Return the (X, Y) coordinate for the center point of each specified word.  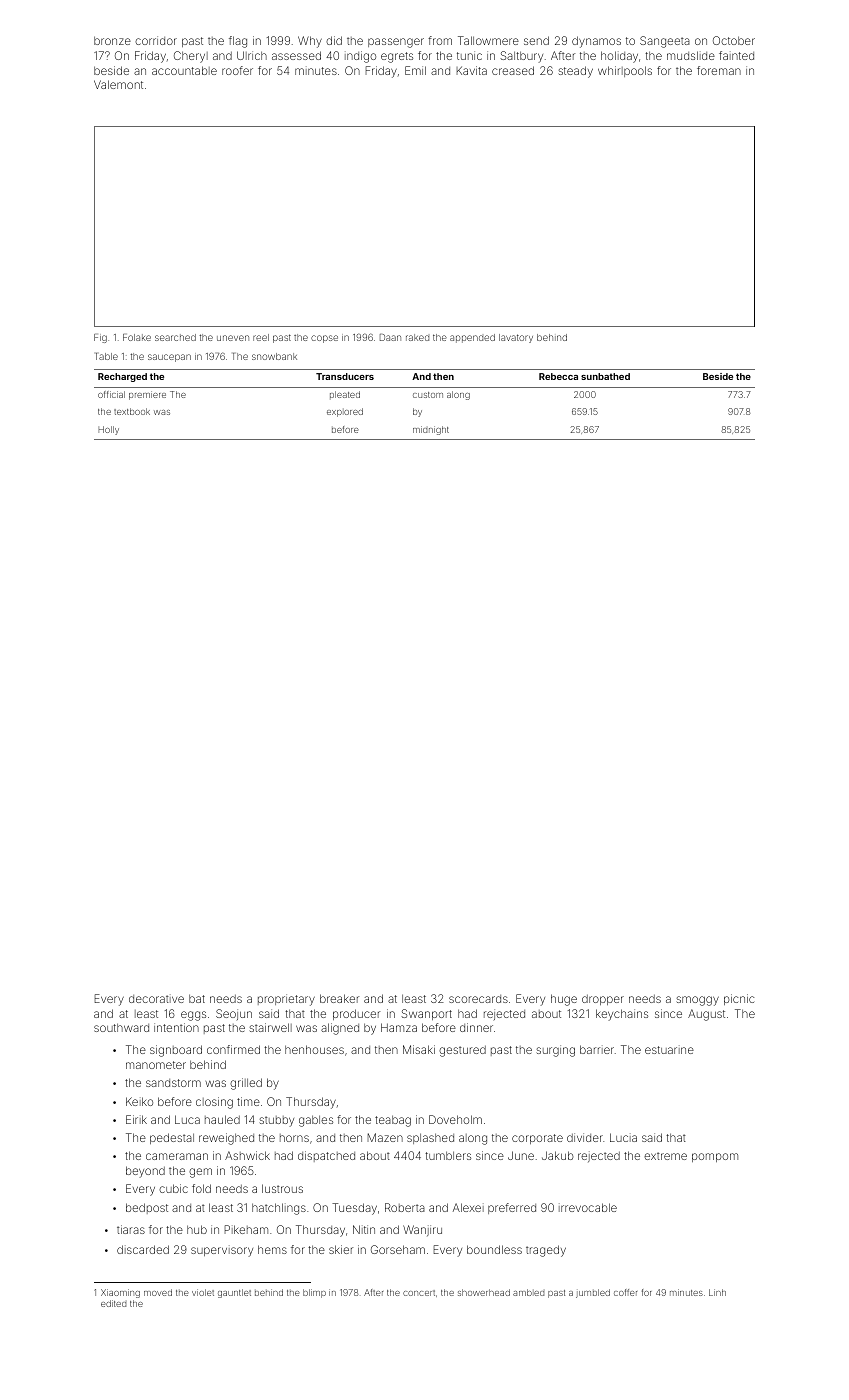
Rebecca (558, 376)
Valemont (118, 84)
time (248, 1101)
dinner (476, 1027)
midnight (431, 430)
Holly (108, 430)
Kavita (471, 70)
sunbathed (605, 376)
